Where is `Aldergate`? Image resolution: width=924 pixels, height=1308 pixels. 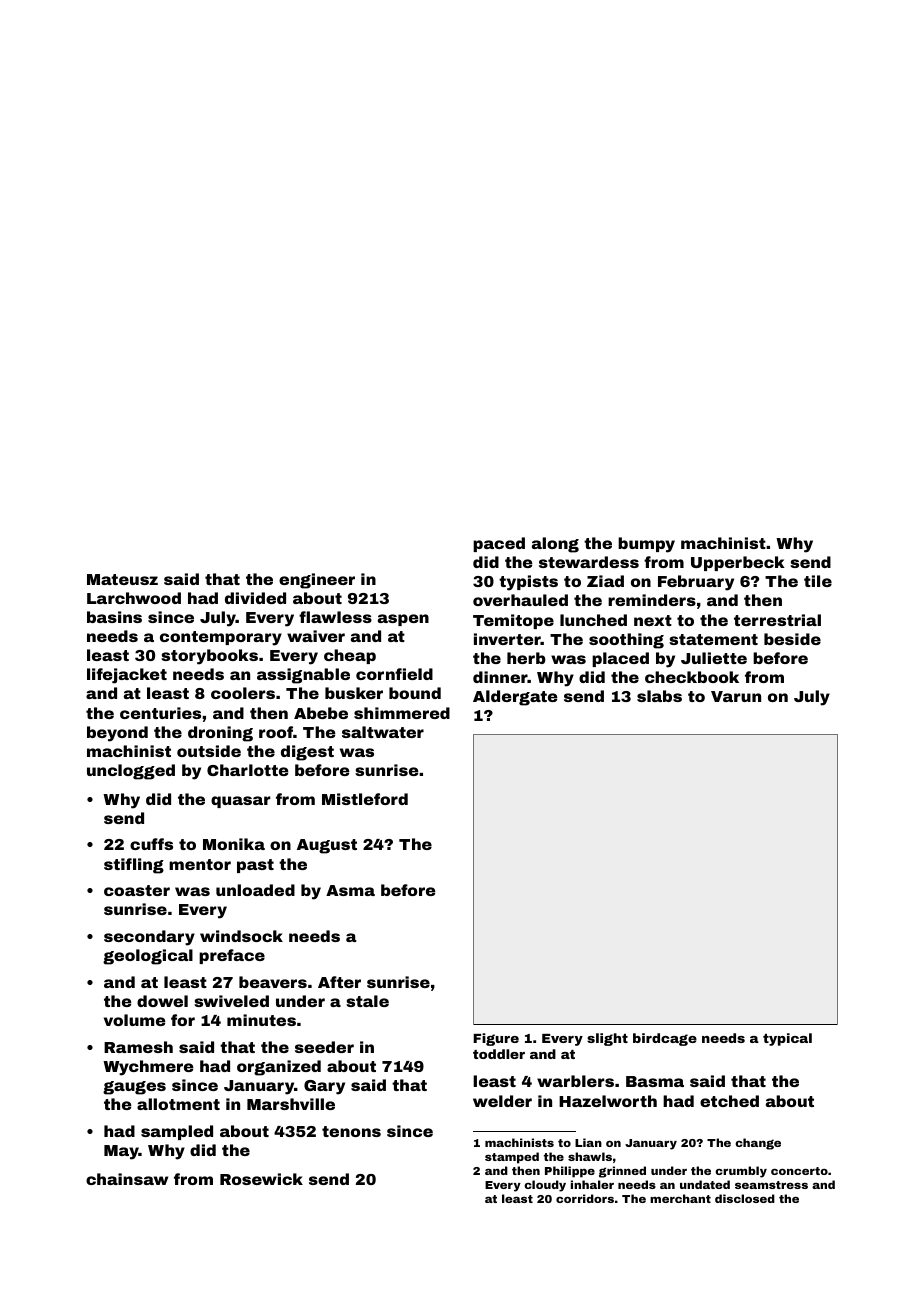 Aldergate is located at coordinates (515, 698).
